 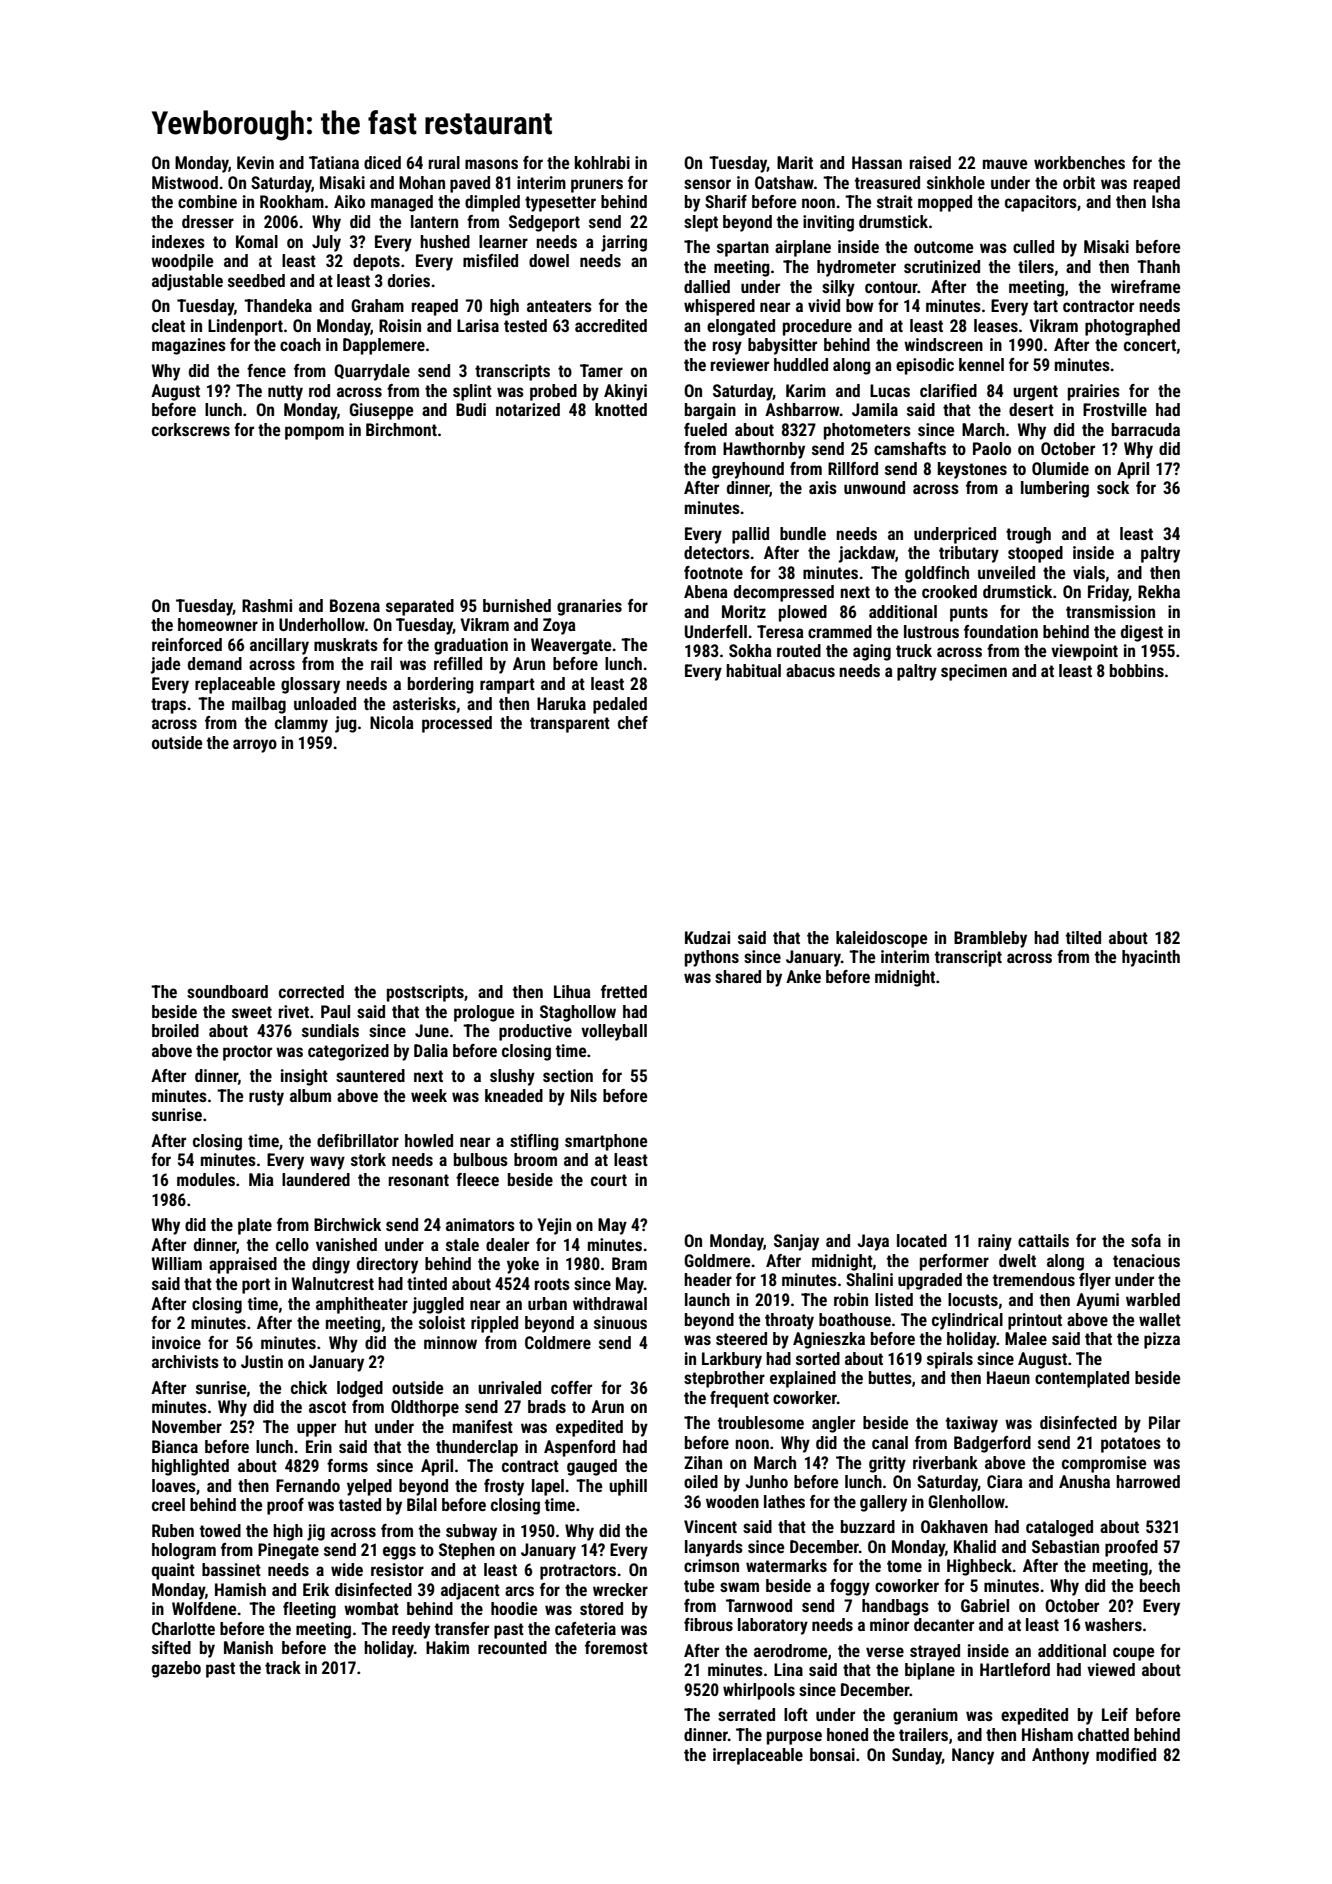 What do you see at coordinates (176, 1669) in the screenshot?
I see `gazebo` at bounding box center [176, 1669].
